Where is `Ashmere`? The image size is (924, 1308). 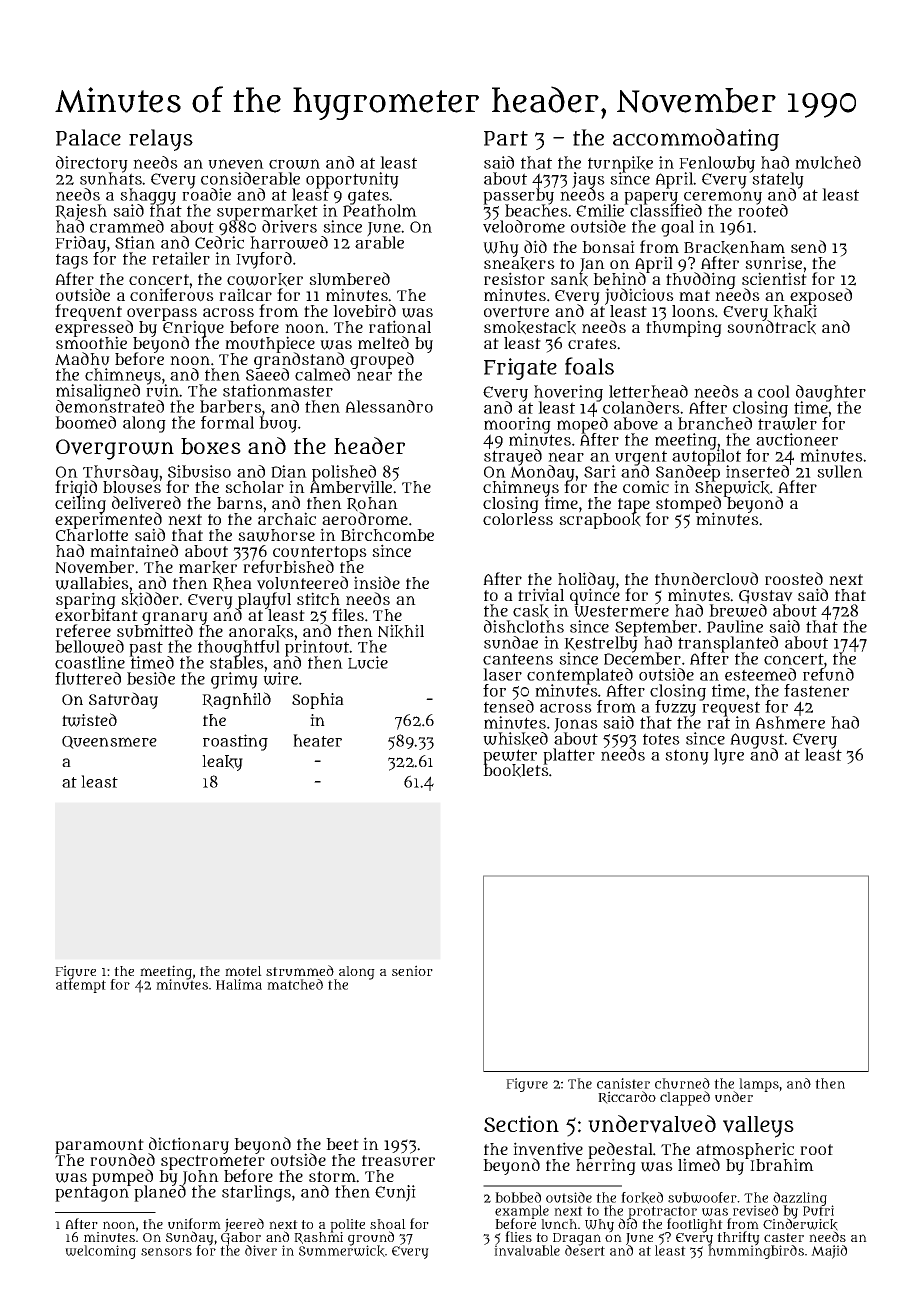 Ashmere is located at coordinates (790, 722).
